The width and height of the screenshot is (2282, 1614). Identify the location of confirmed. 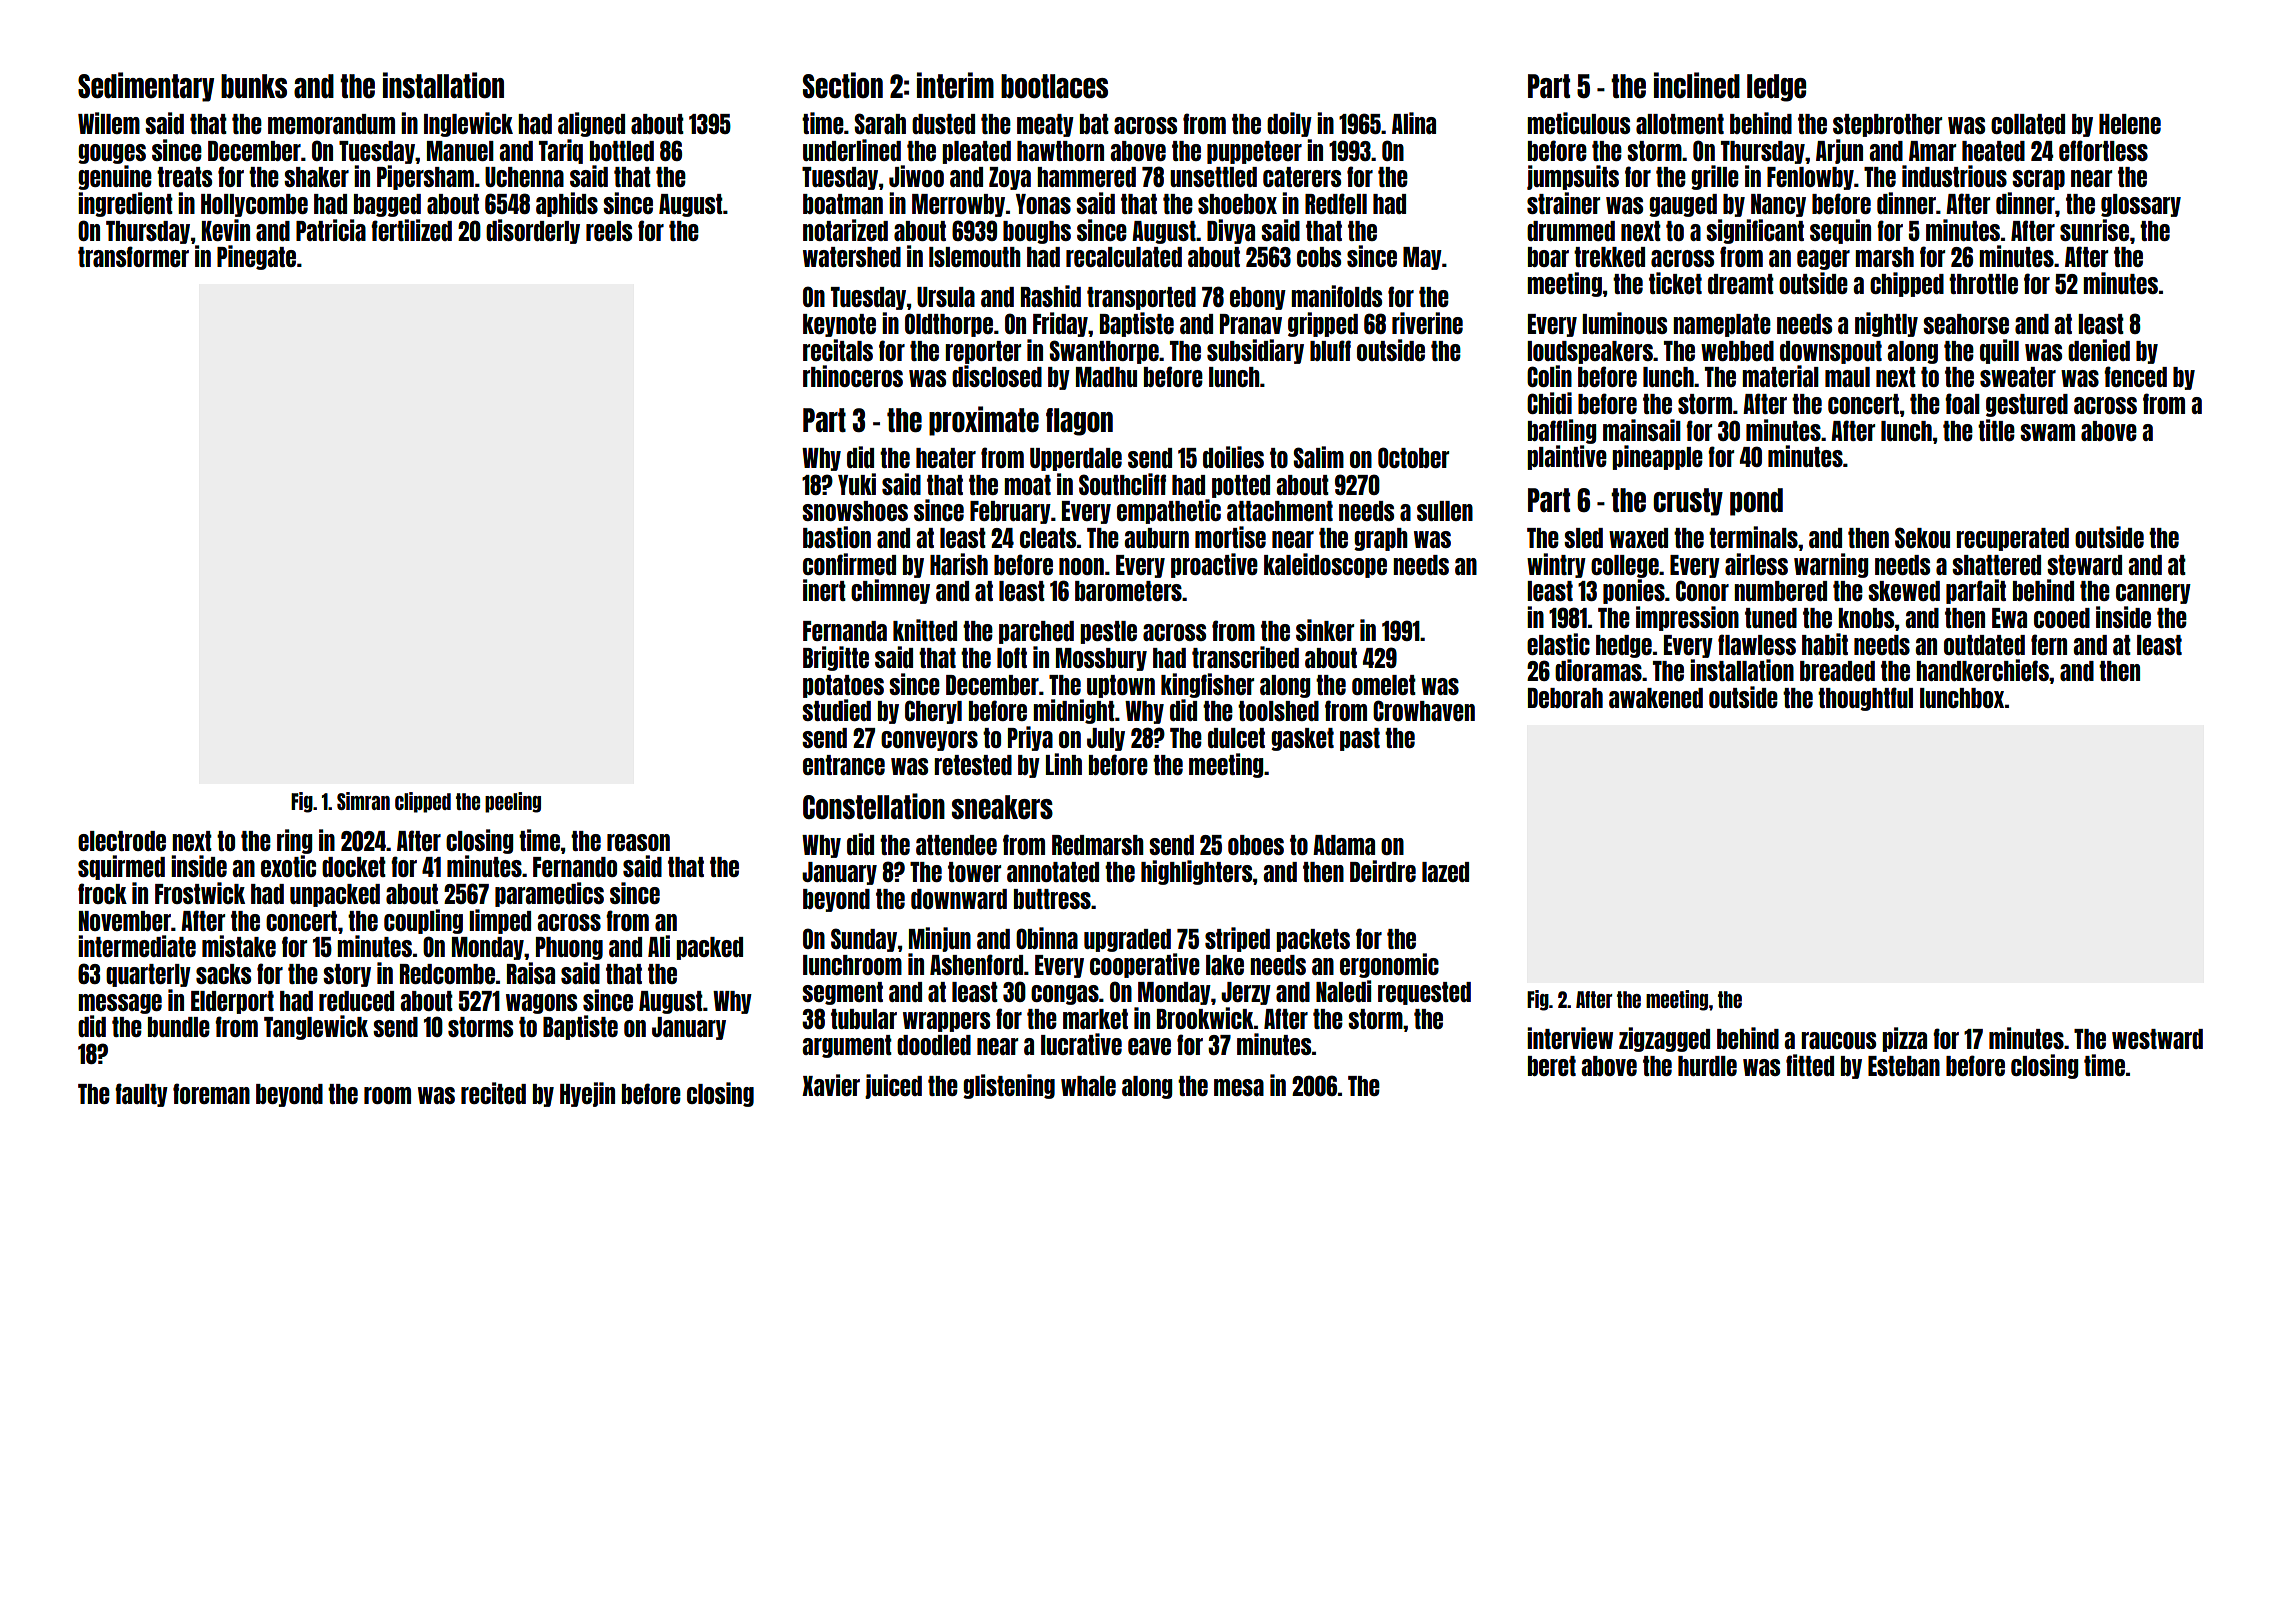
(849, 564).
